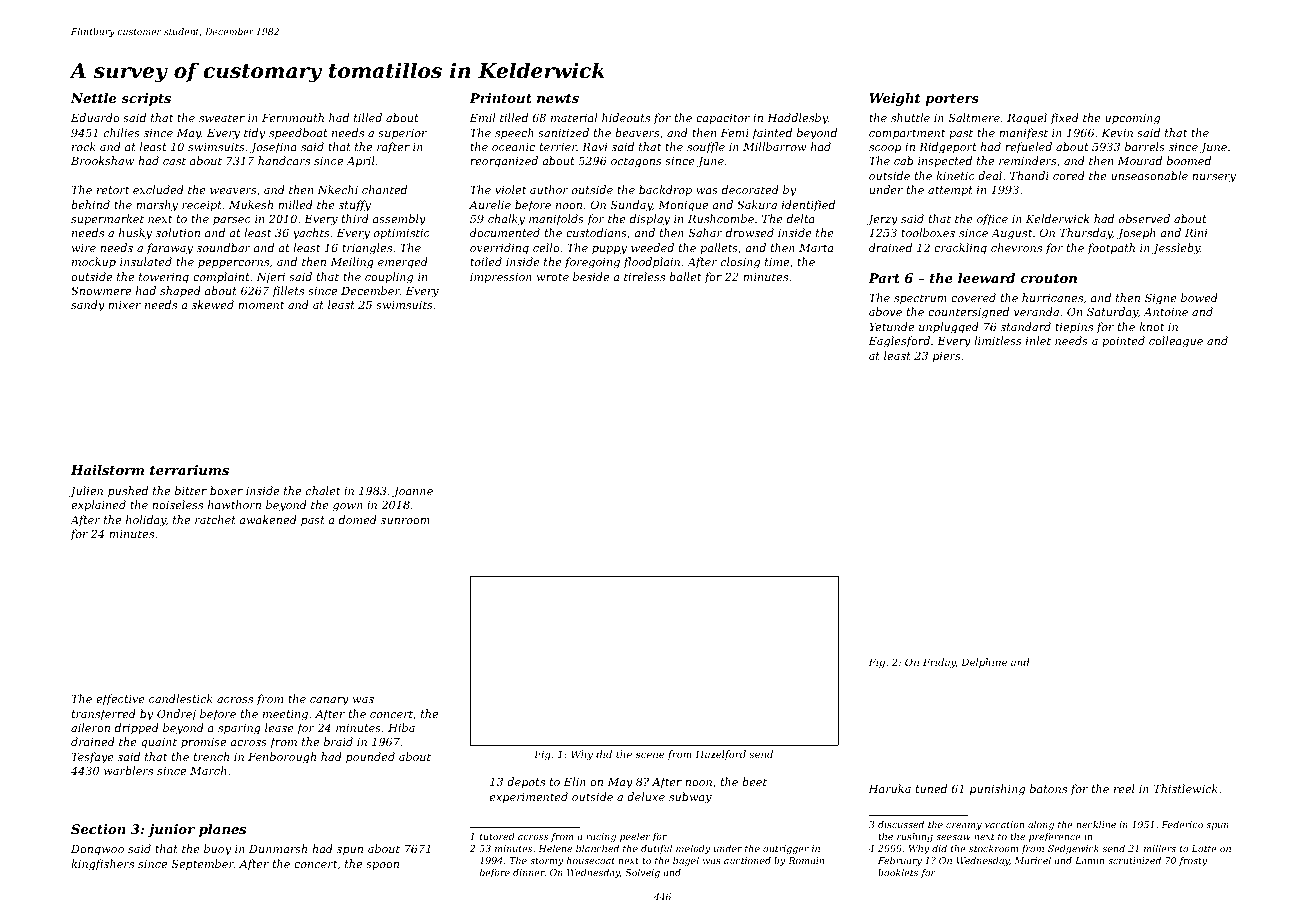  Describe the element at coordinates (1199, 297) in the document. I see `bowed` at that location.
